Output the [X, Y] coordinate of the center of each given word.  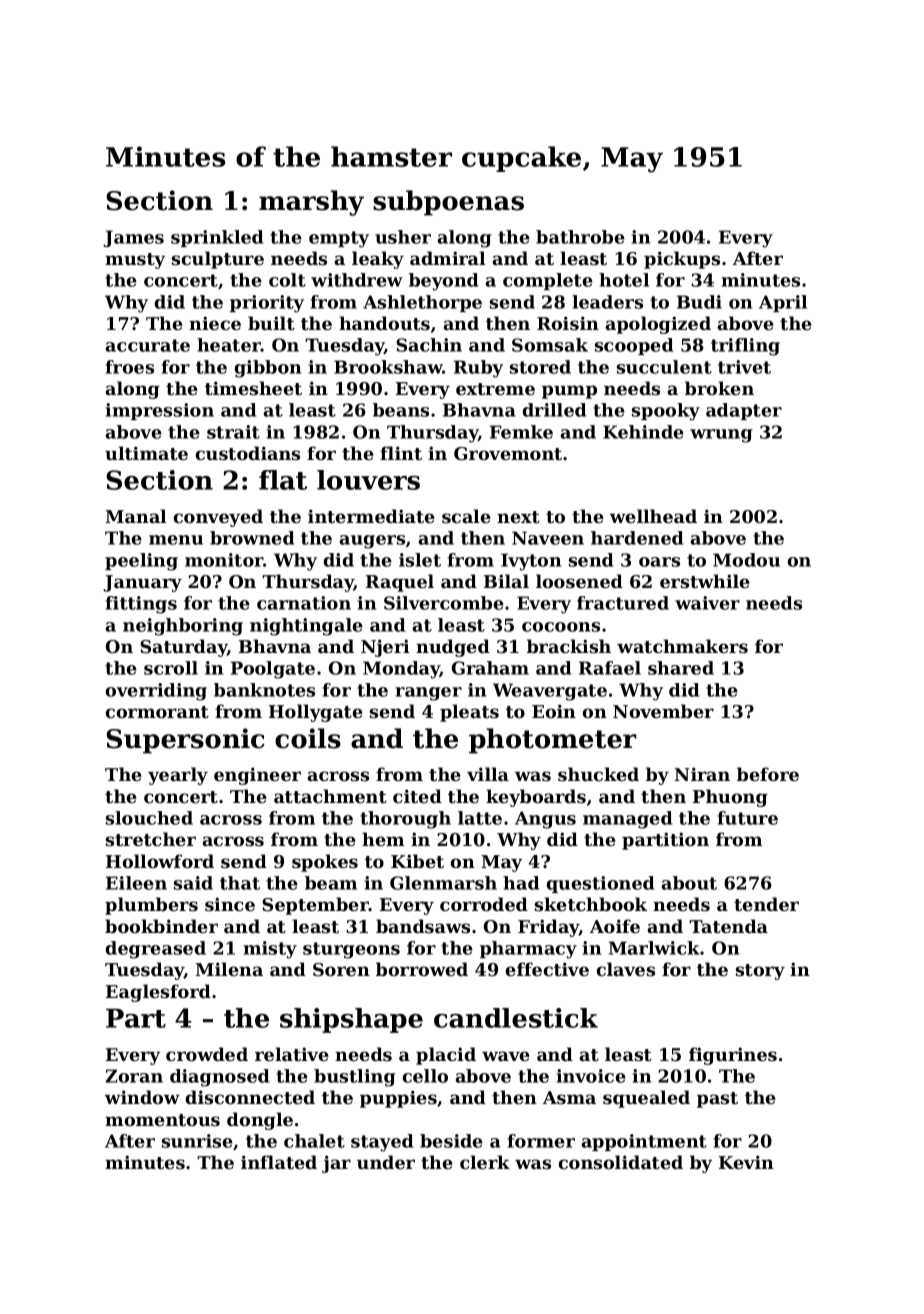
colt [287, 280]
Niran [702, 774]
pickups [682, 260]
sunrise [197, 1141]
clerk [485, 1162]
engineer [257, 776]
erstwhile [705, 581]
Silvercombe [444, 603]
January [142, 583]
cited [417, 796]
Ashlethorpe [422, 303]
